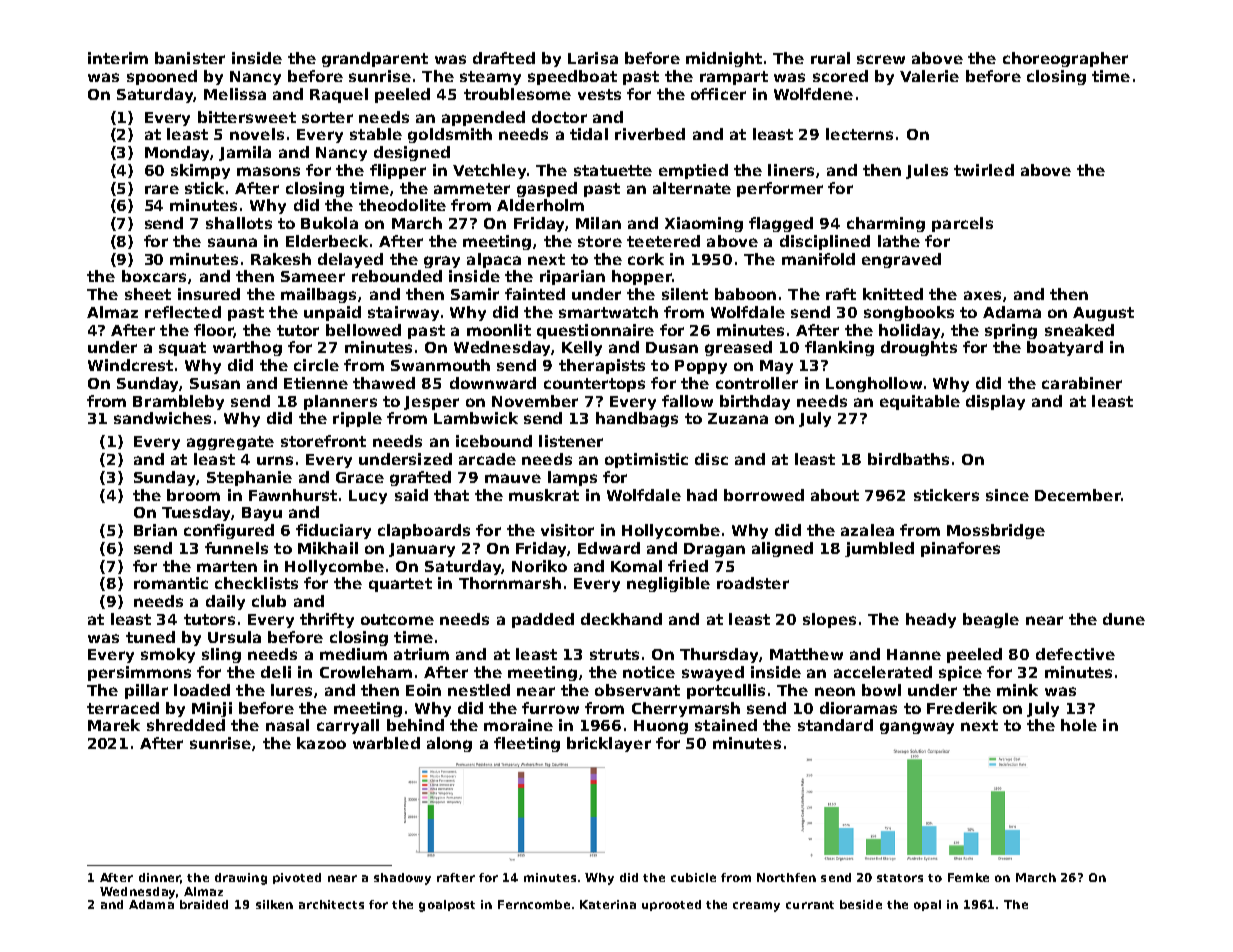 The height and width of the screenshot is (952, 1233). I want to click on fleeting, so click(527, 744).
